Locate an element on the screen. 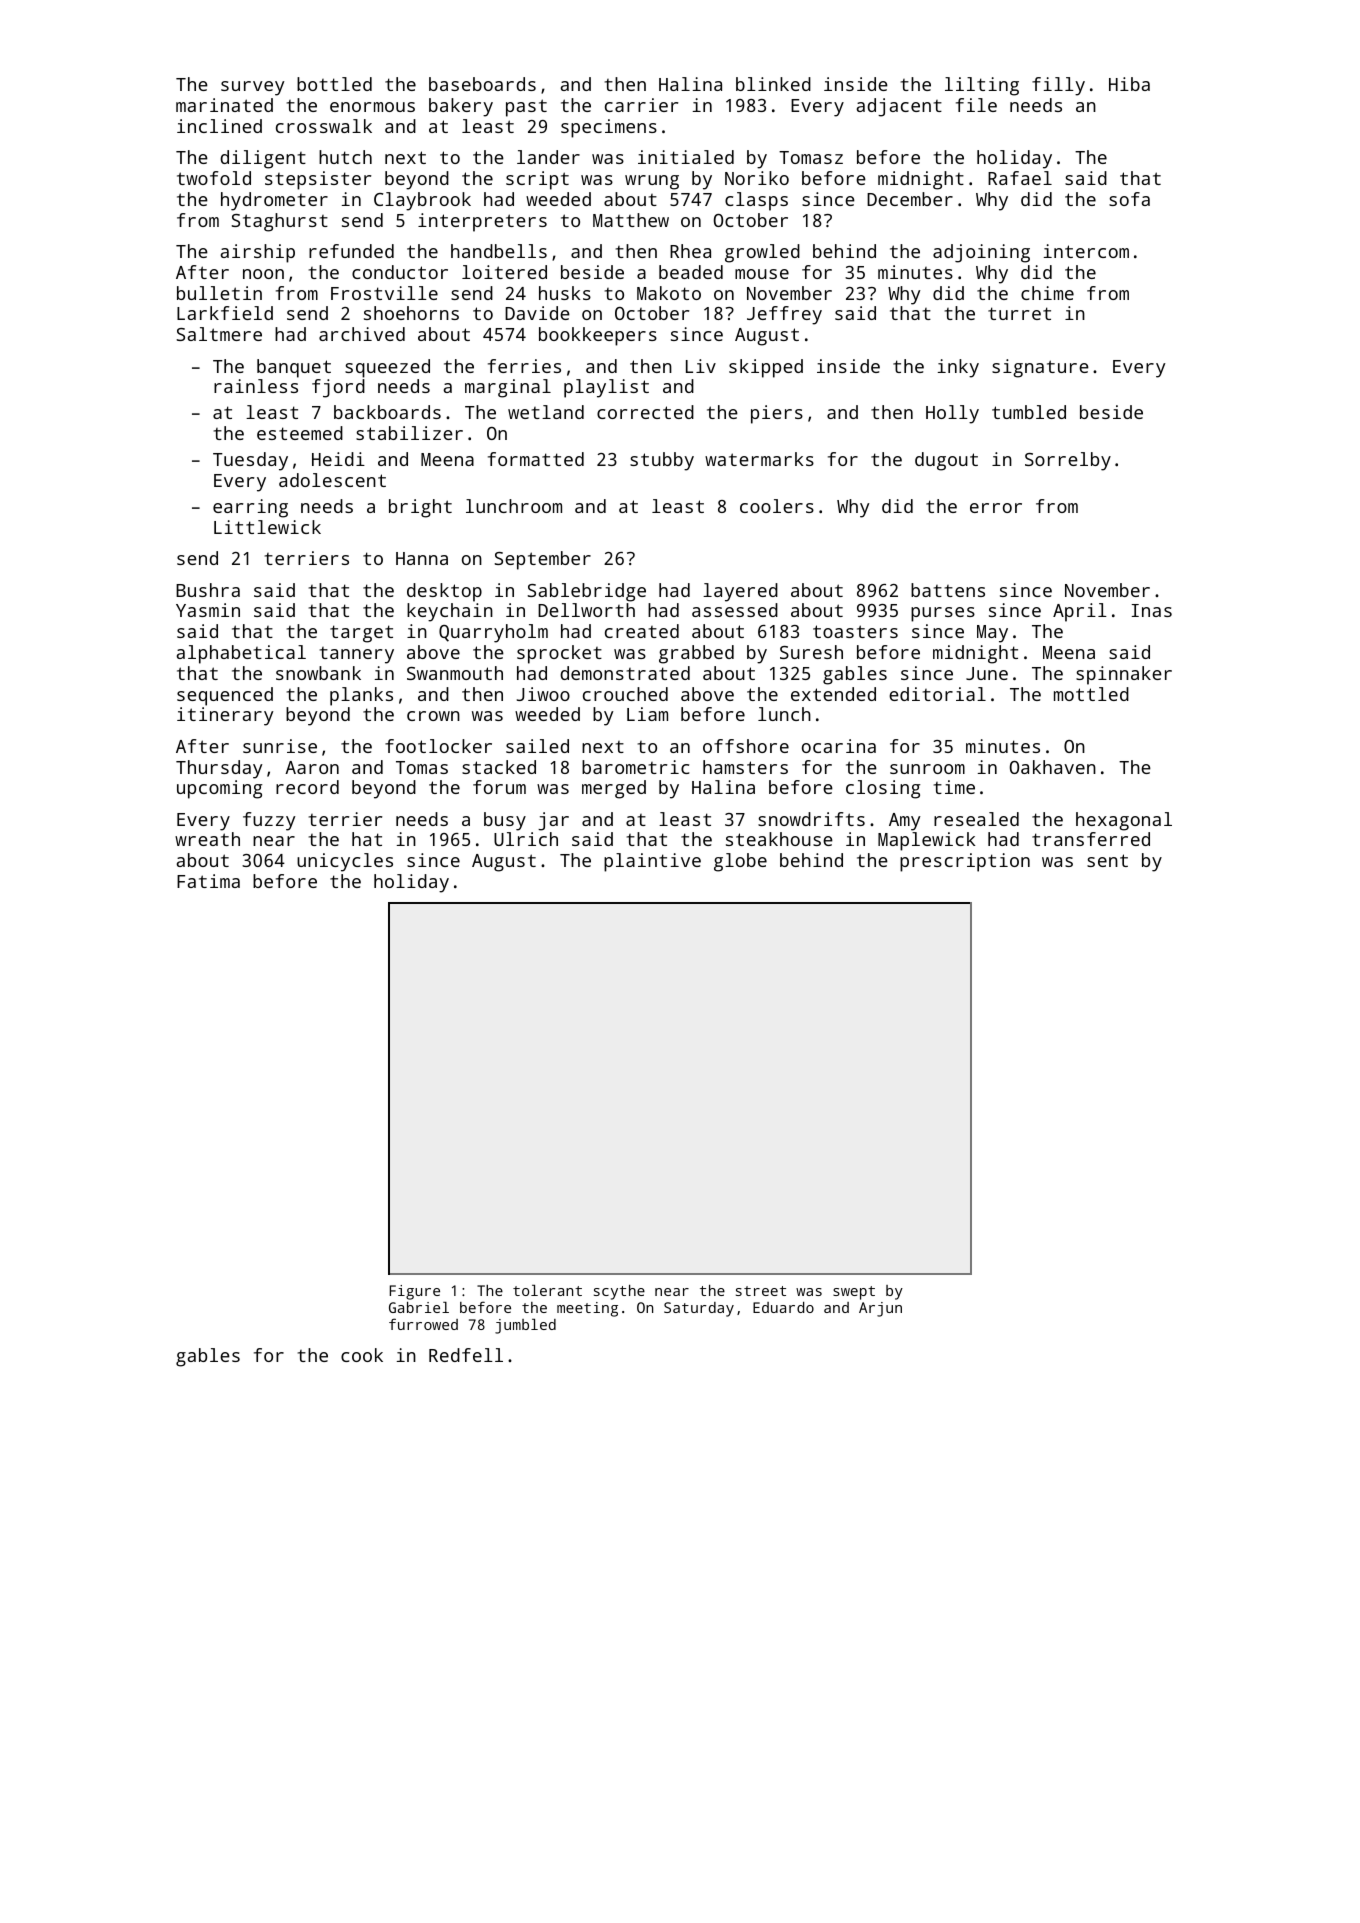  Tuesday is located at coordinates (250, 461).
